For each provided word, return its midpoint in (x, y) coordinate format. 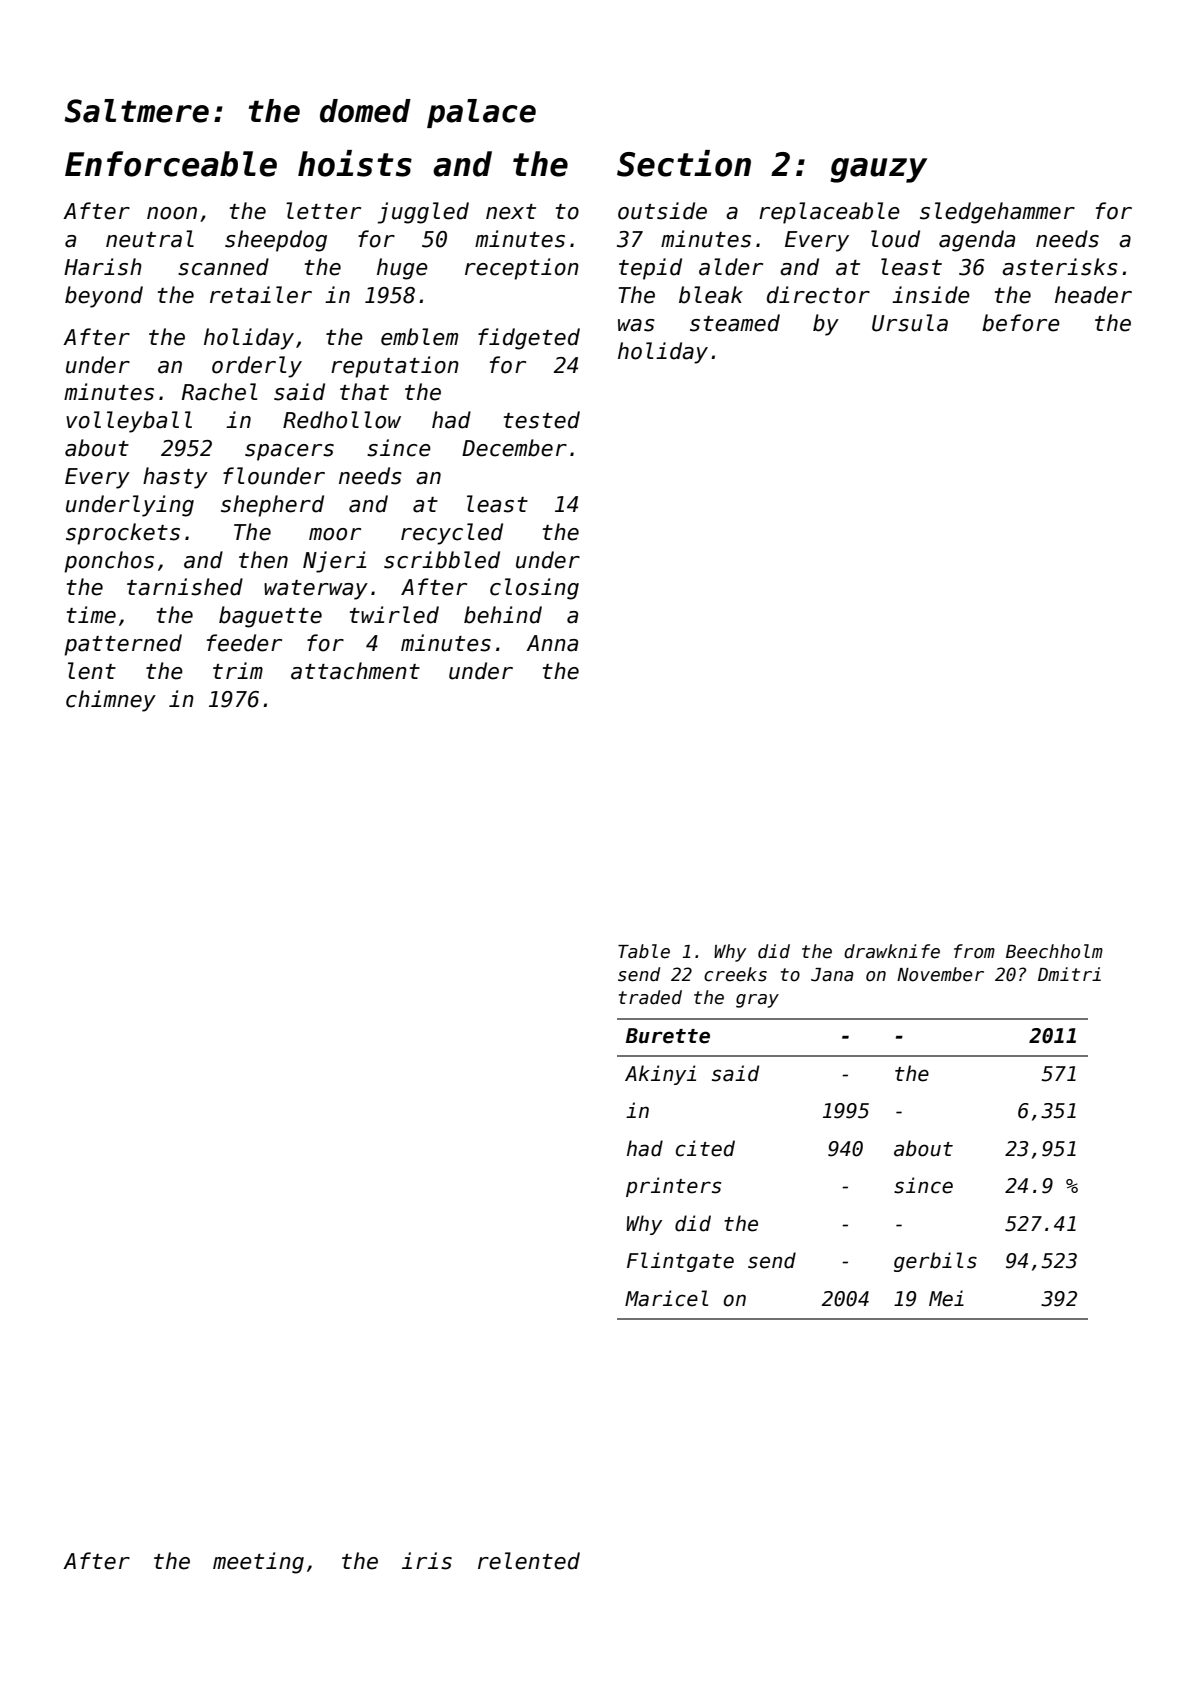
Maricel (666, 1298)
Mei (946, 1298)
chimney (111, 701)
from (974, 951)
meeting (258, 1563)
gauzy (878, 170)
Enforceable (171, 164)
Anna (552, 643)
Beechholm (1054, 951)
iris (427, 1561)
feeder (244, 643)
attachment (355, 671)
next (511, 212)
